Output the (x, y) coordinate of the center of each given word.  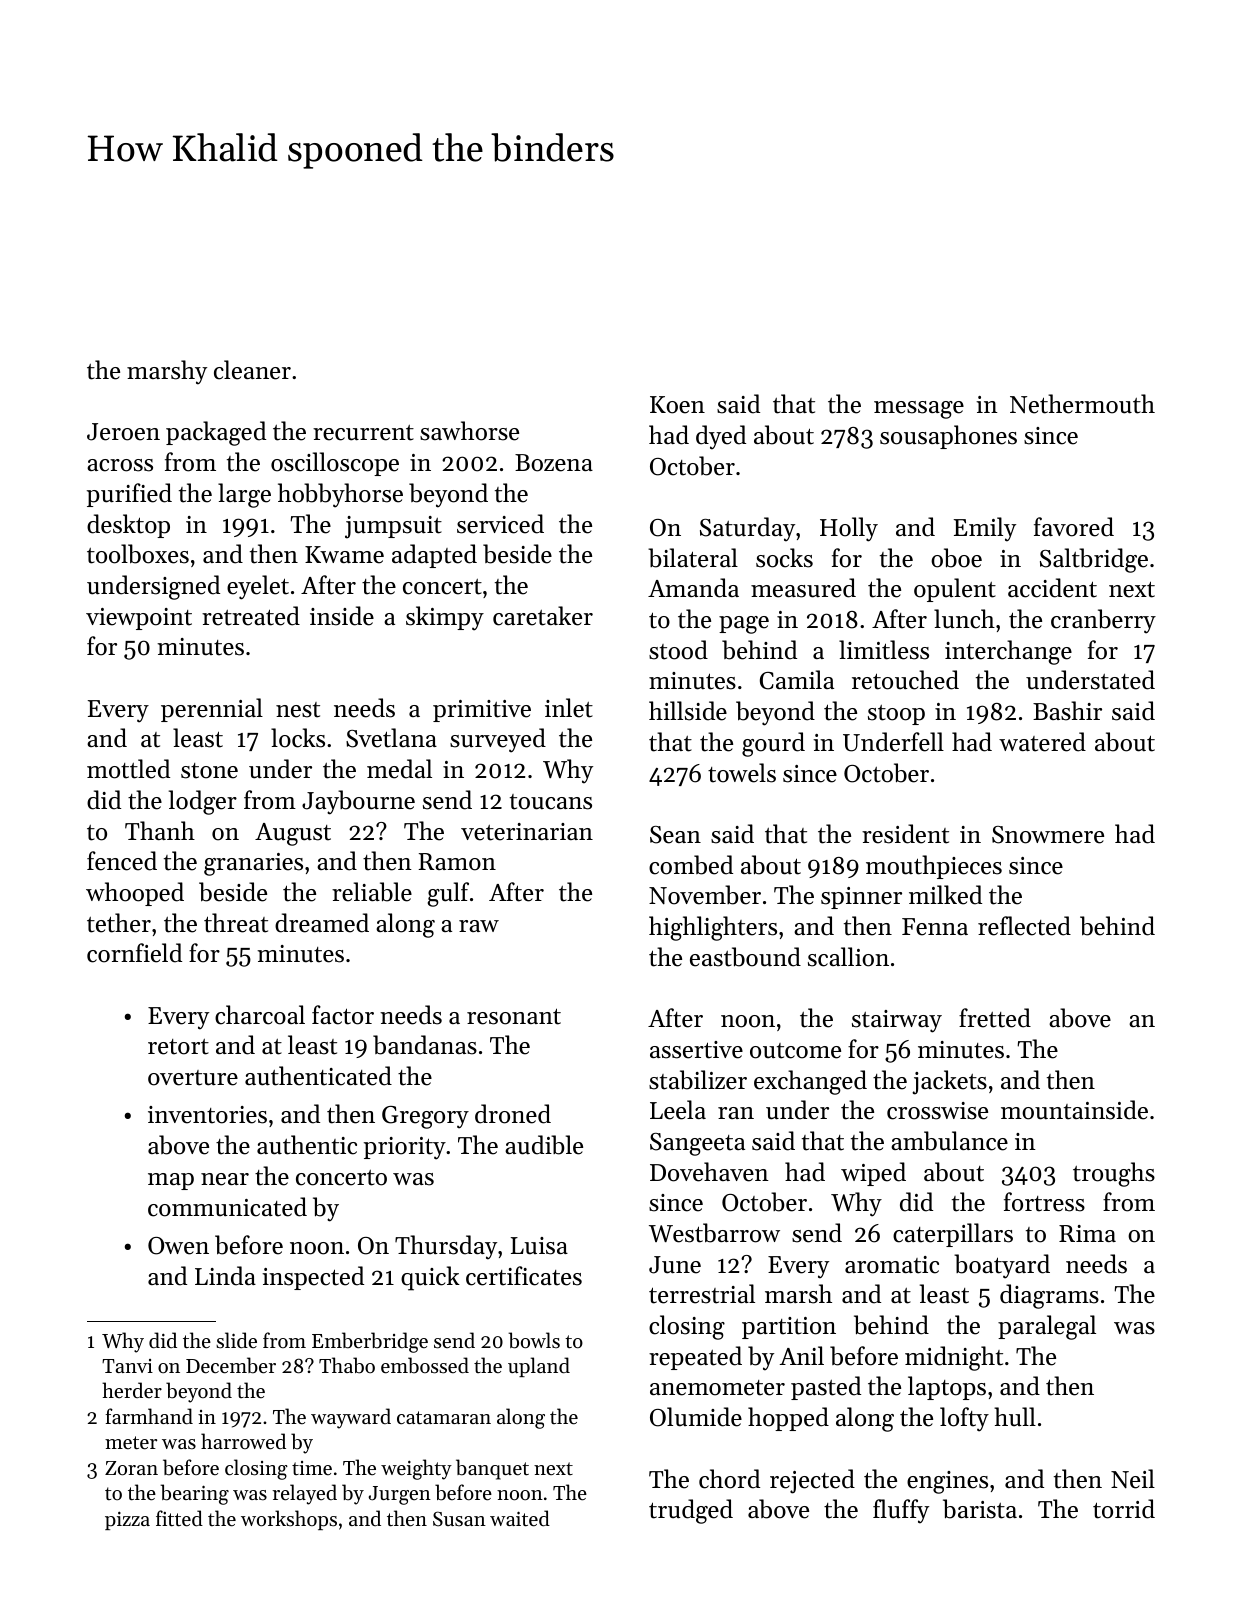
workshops (289, 1520)
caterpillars (953, 1235)
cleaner (252, 370)
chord (729, 1479)
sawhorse (469, 431)
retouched (905, 680)
